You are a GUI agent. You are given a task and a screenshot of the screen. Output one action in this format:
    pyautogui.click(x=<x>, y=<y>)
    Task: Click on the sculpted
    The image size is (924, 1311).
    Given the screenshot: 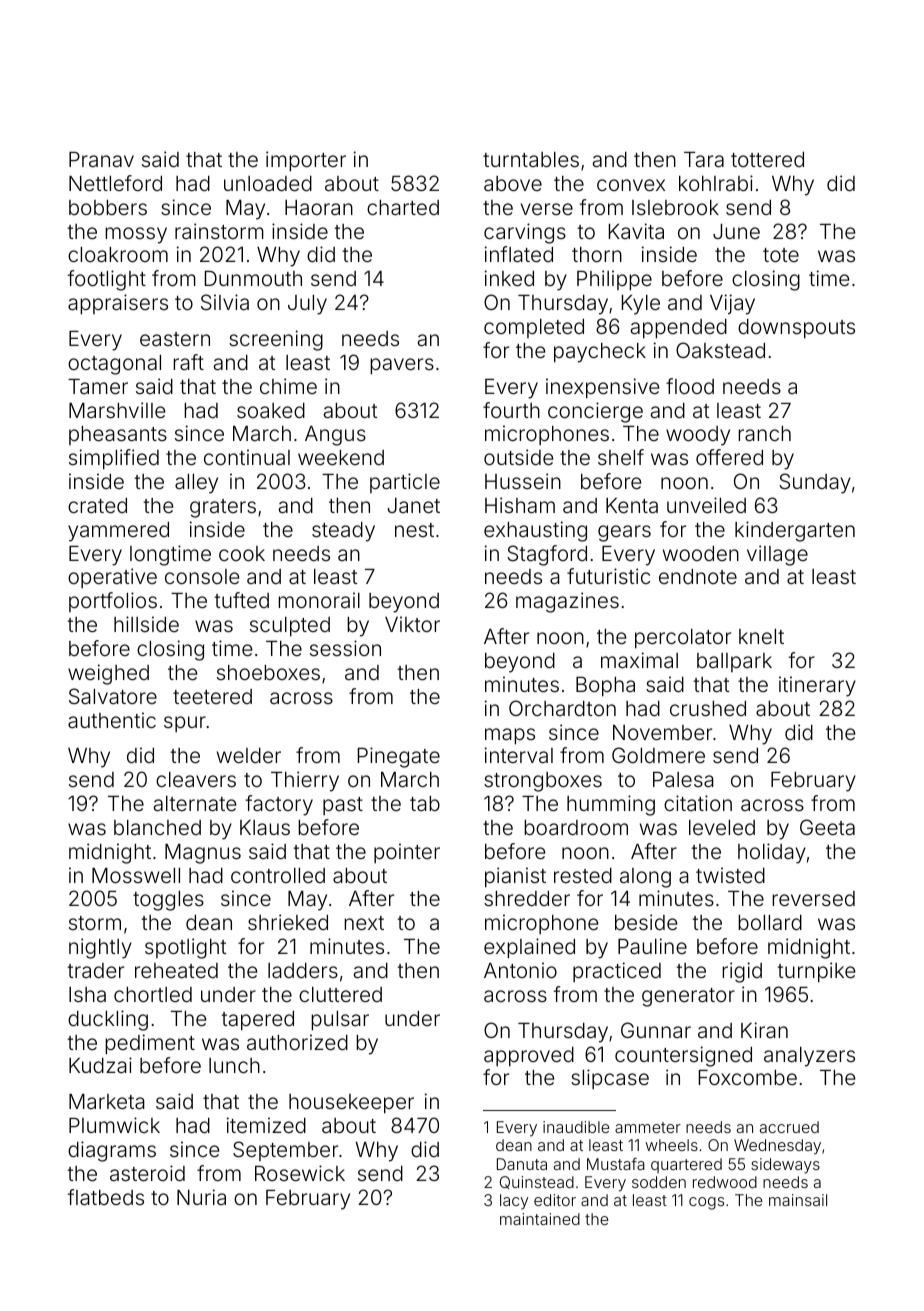 What is the action you would take?
    pyautogui.click(x=290, y=627)
